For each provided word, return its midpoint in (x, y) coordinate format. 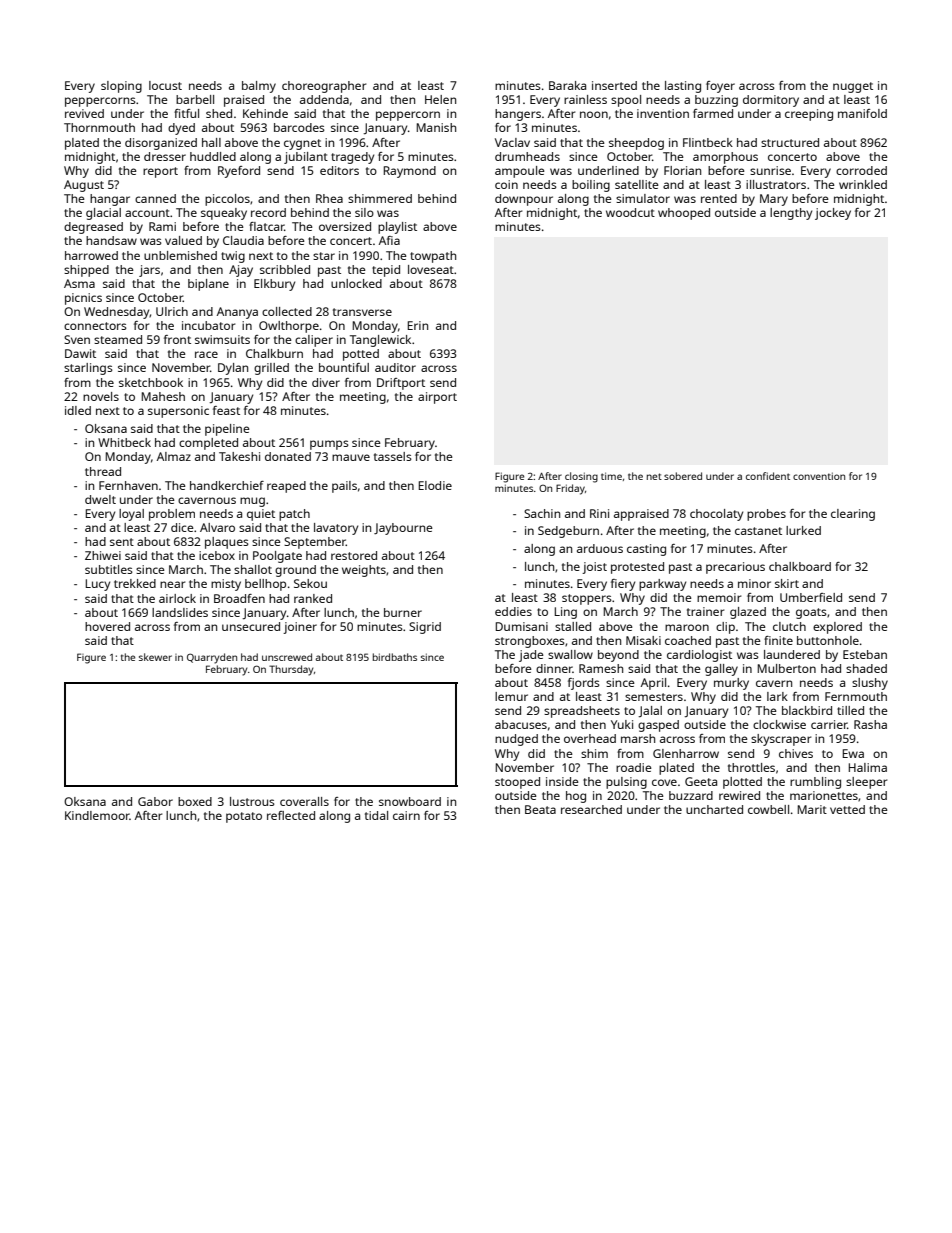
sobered (683, 476)
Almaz (174, 456)
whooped (684, 214)
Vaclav (512, 142)
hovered (107, 626)
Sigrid (425, 628)
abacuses (521, 724)
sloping (121, 87)
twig (233, 257)
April (653, 684)
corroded (861, 170)
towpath (433, 257)
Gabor (155, 801)
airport (437, 398)
